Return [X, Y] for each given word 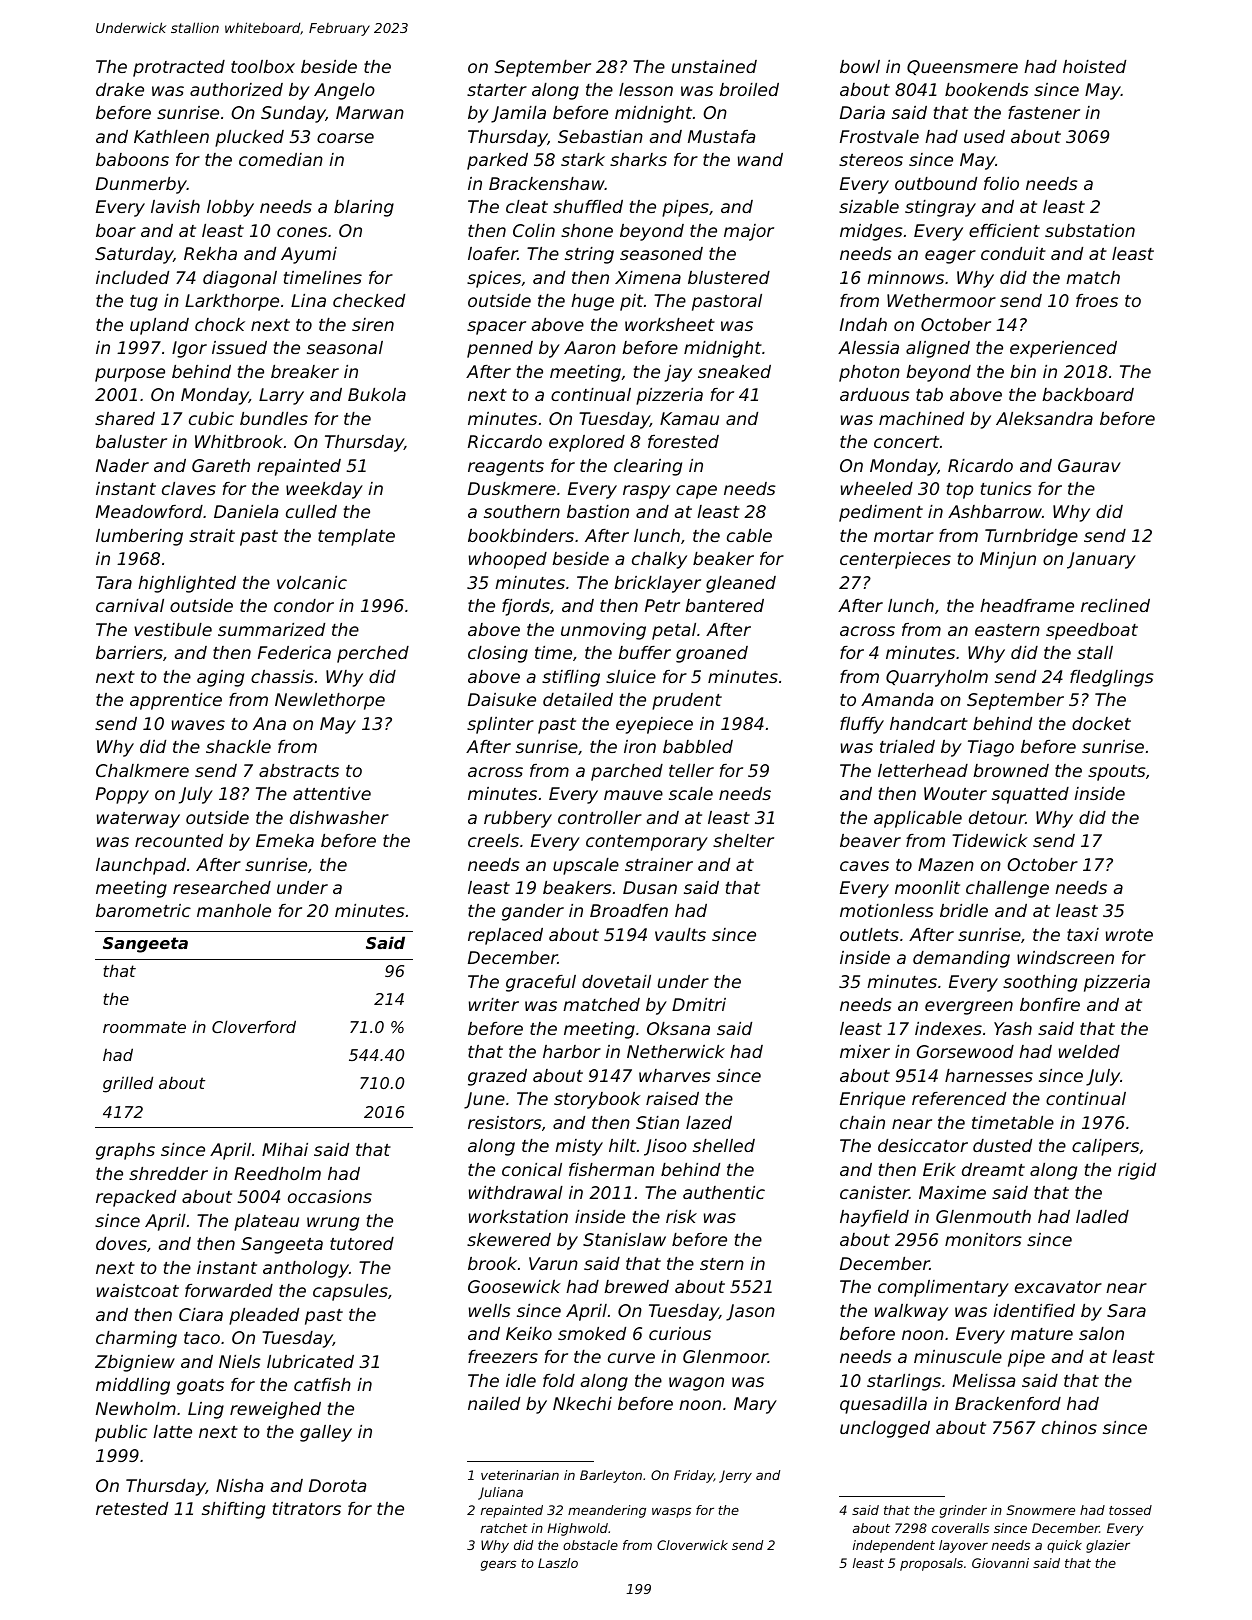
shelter [743, 840]
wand [760, 159]
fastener [1044, 112]
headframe [1027, 605]
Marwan [370, 112]
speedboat [1092, 631]
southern [522, 511]
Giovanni [1000, 1563]
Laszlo [558, 1563]
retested [132, 1508]
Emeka [285, 840]
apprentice [176, 701]
